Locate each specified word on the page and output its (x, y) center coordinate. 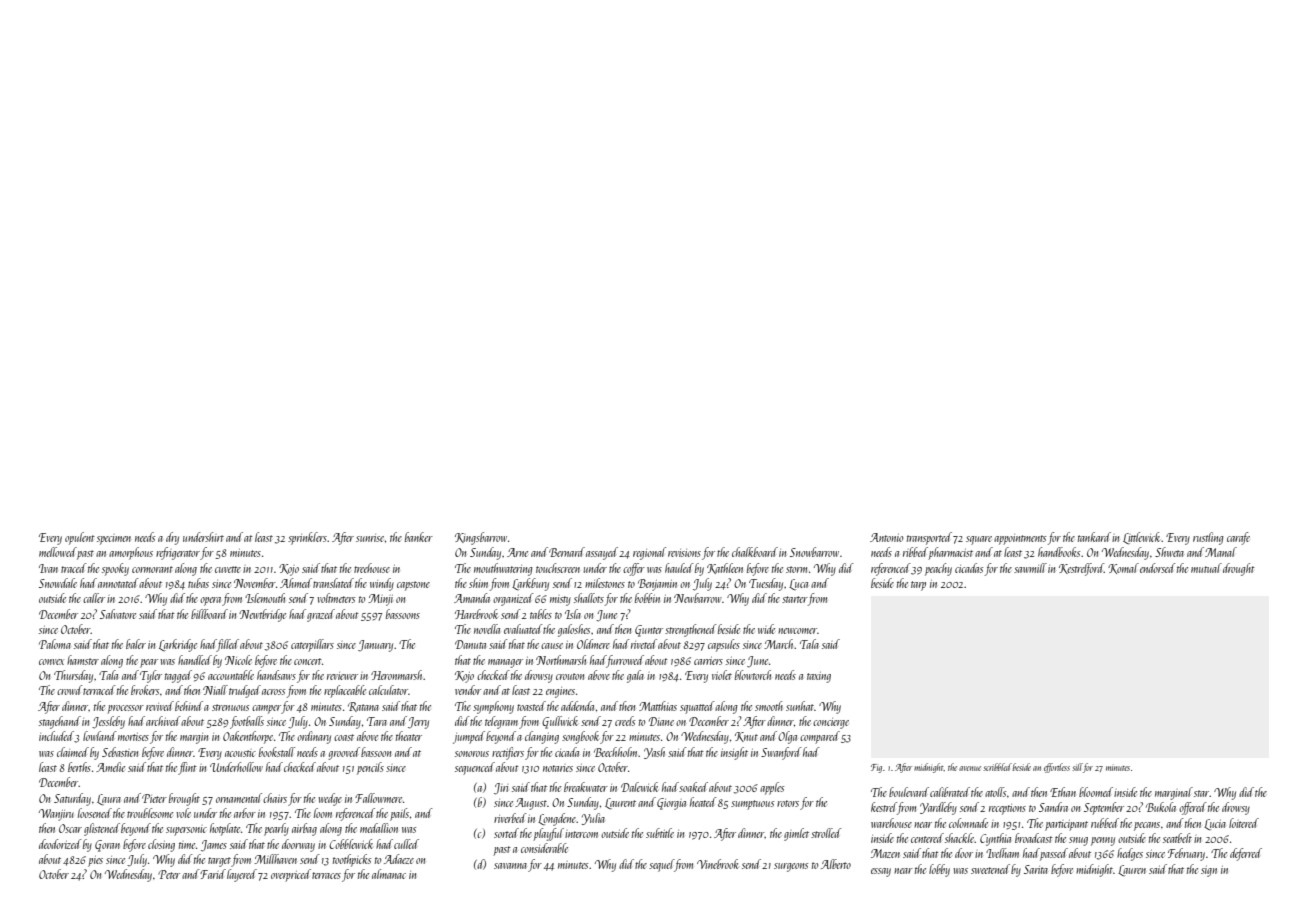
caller (94, 598)
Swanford (781, 753)
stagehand (60, 722)
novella (487, 629)
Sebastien (120, 752)
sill (1077, 767)
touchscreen (558, 568)
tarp (918, 586)
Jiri (501, 789)
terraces (326, 875)
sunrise (370, 538)
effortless (1057, 768)
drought (1239, 569)
